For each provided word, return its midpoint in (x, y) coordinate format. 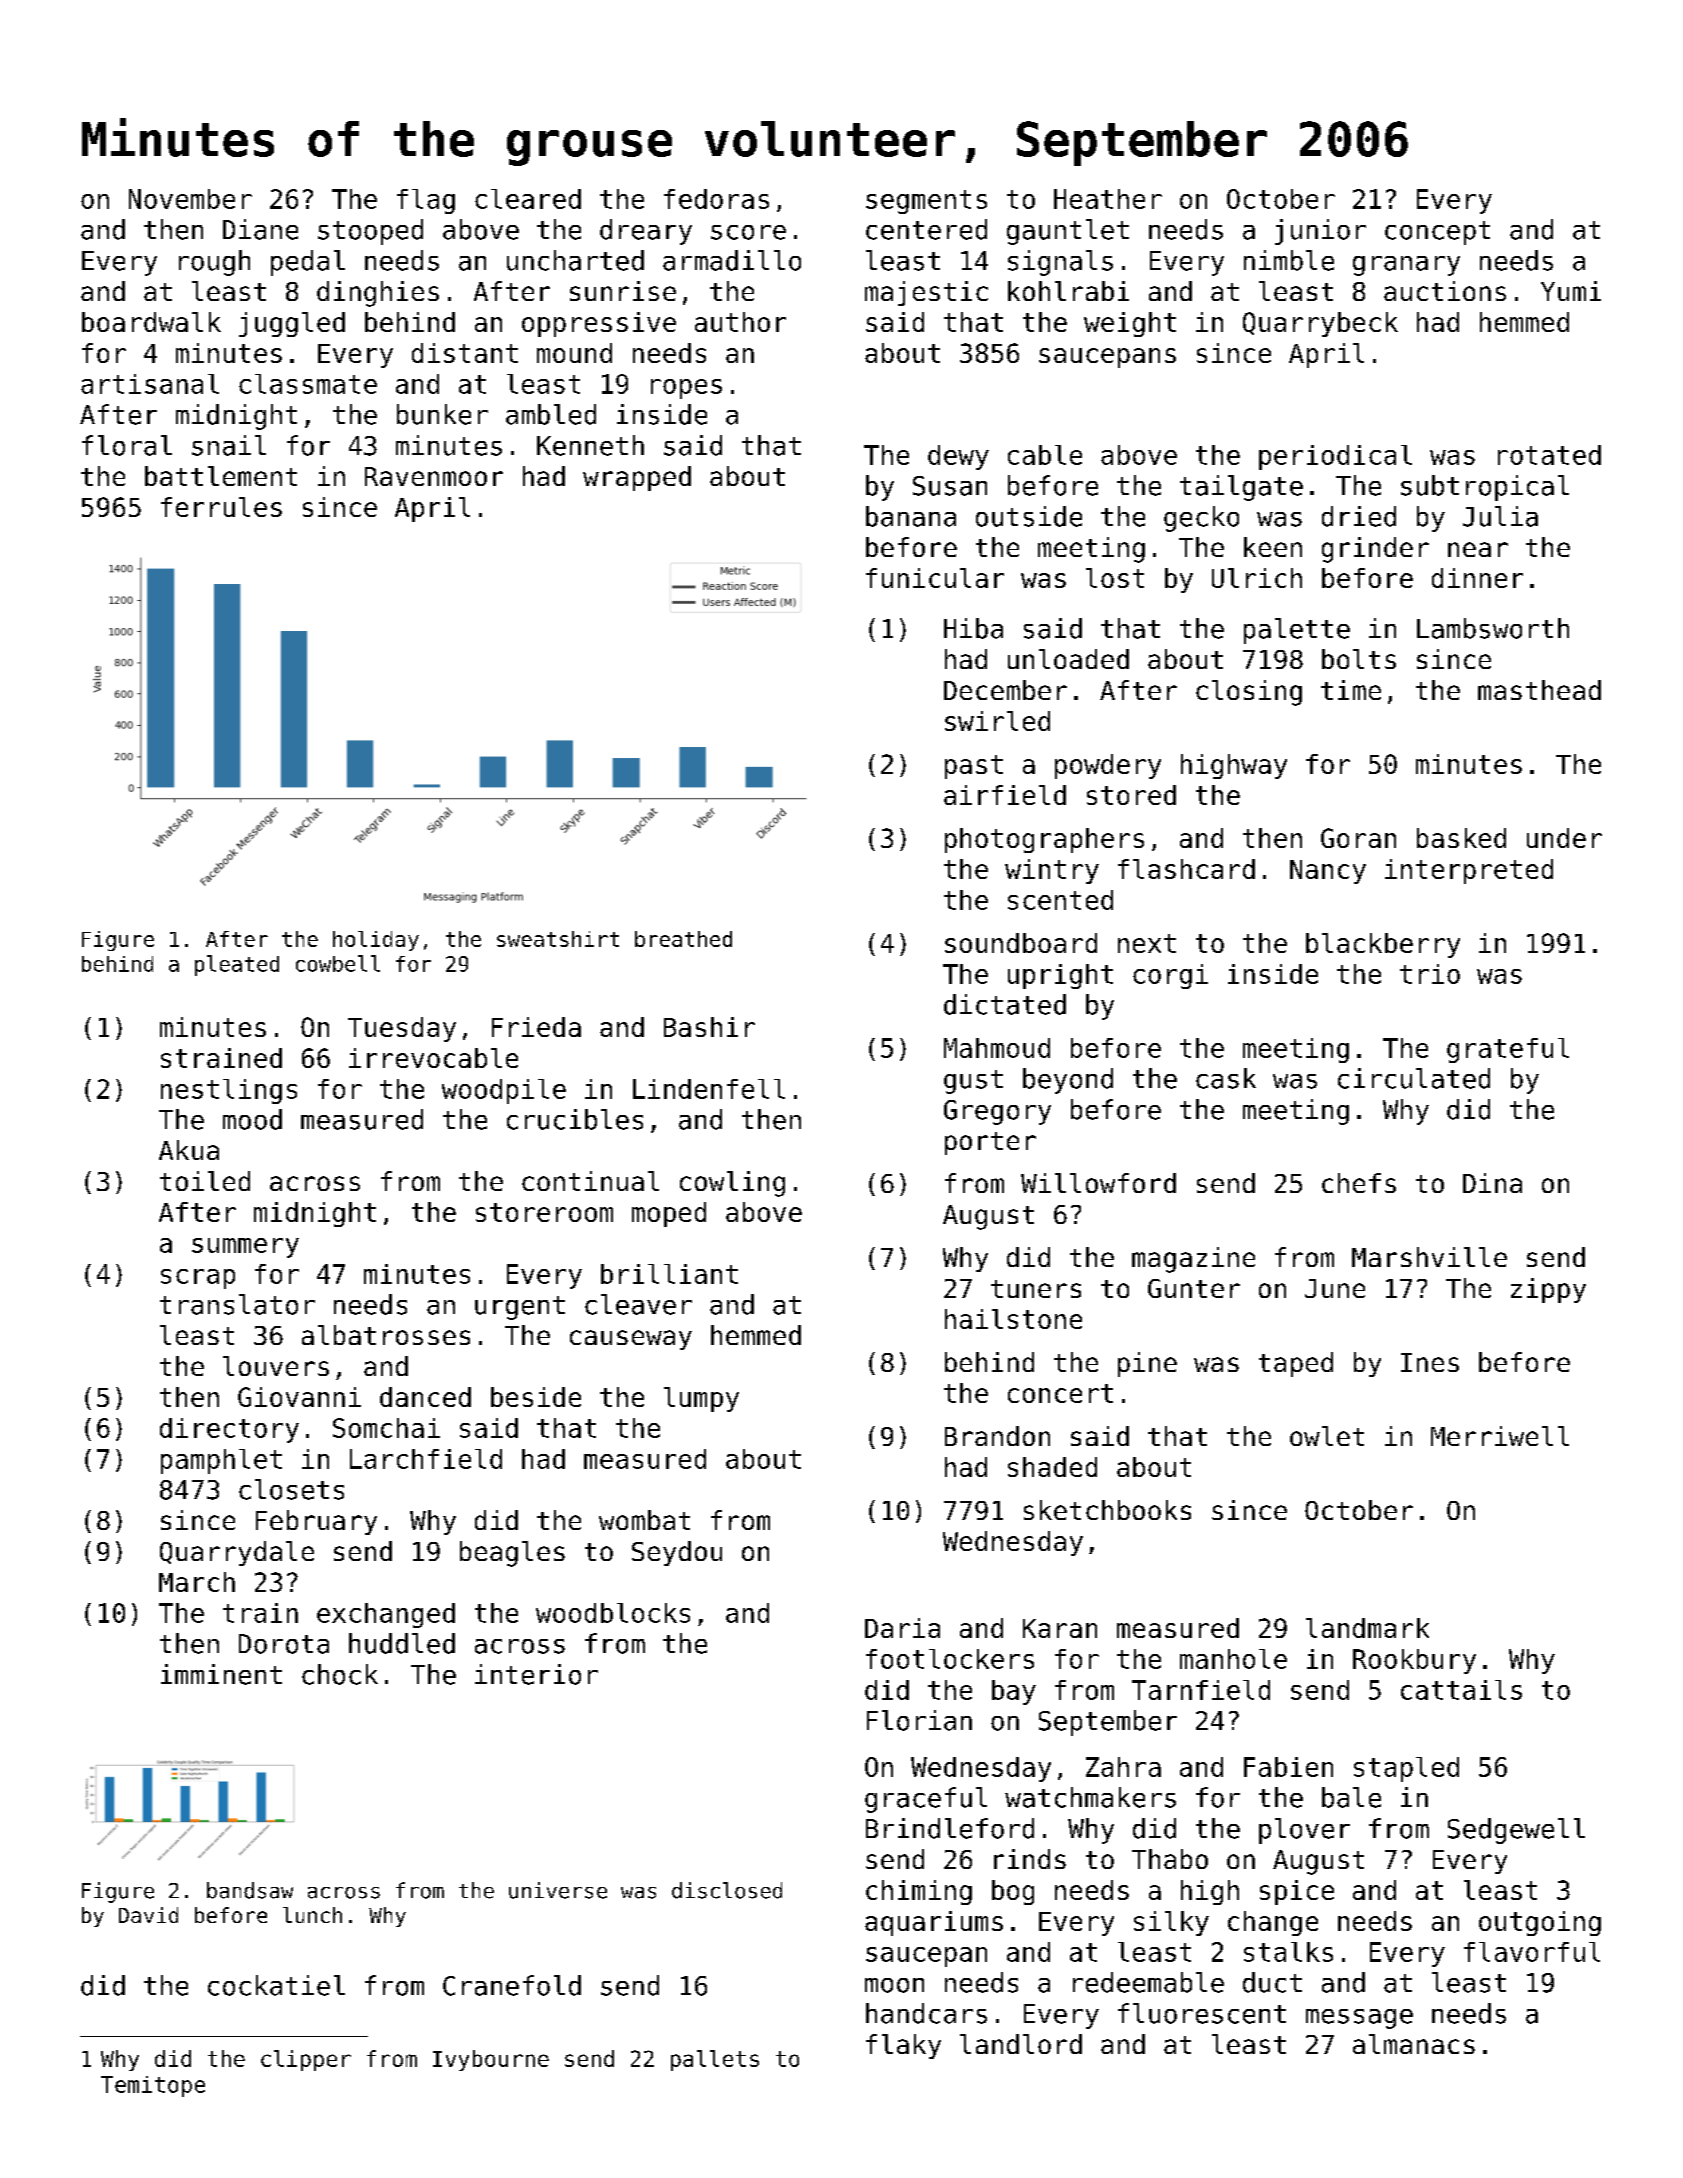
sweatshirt (558, 939)
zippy (1548, 1290)
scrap (198, 1279)
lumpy (701, 1399)
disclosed (727, 1890)
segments (926, 202)
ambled (551, 414)
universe (558, 1890)
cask (1226, 1078)
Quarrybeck (1320, 324)
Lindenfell (709, 1089)
